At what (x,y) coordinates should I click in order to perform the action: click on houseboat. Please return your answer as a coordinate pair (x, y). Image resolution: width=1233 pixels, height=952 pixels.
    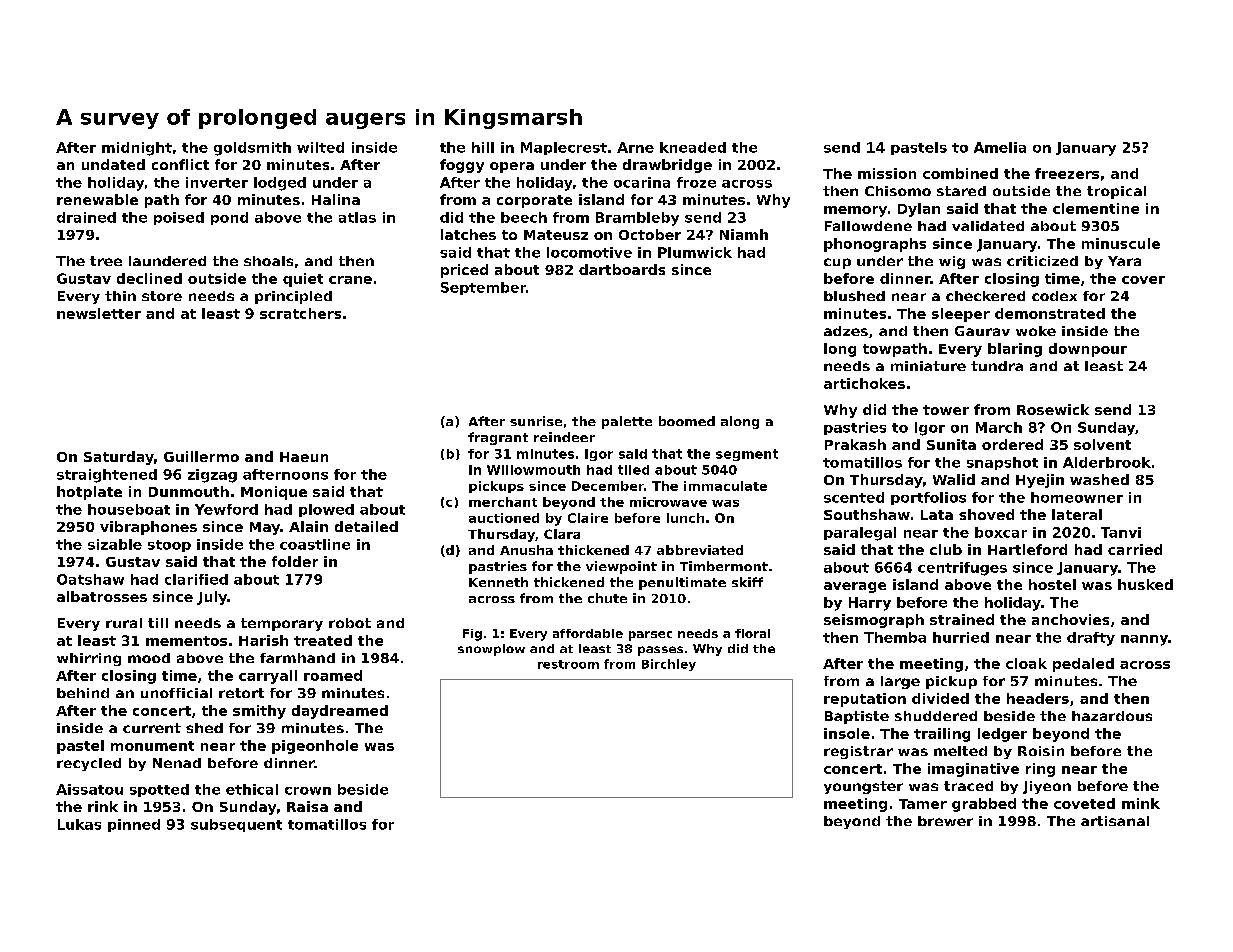
    Looking at the image, I should click on (129, 509).
